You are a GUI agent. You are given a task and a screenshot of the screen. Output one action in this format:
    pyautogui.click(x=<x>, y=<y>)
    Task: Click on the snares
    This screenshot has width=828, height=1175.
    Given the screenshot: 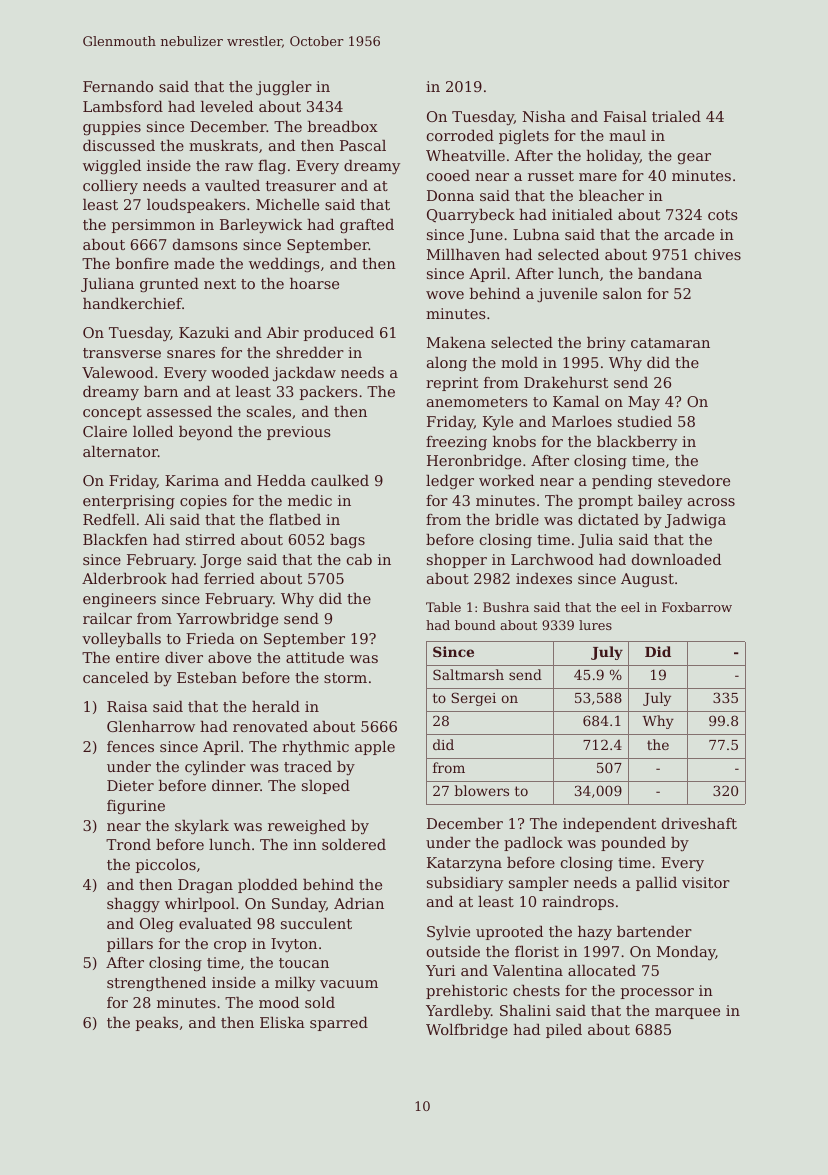 What is the action you would take?
    pyautogui.click(x=191, y=354)
